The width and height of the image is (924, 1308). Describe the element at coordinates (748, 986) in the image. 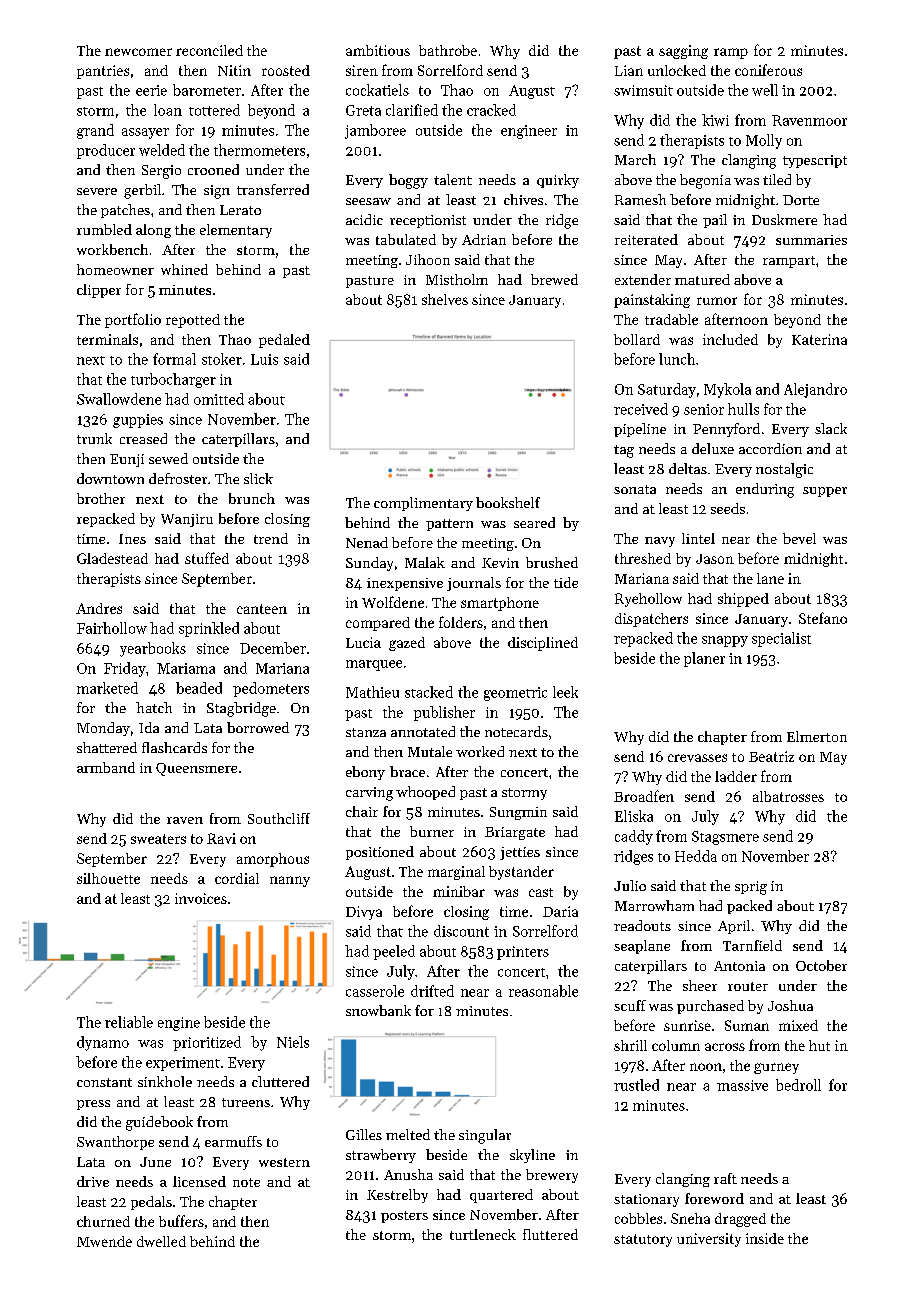

I see `router` at that location.
